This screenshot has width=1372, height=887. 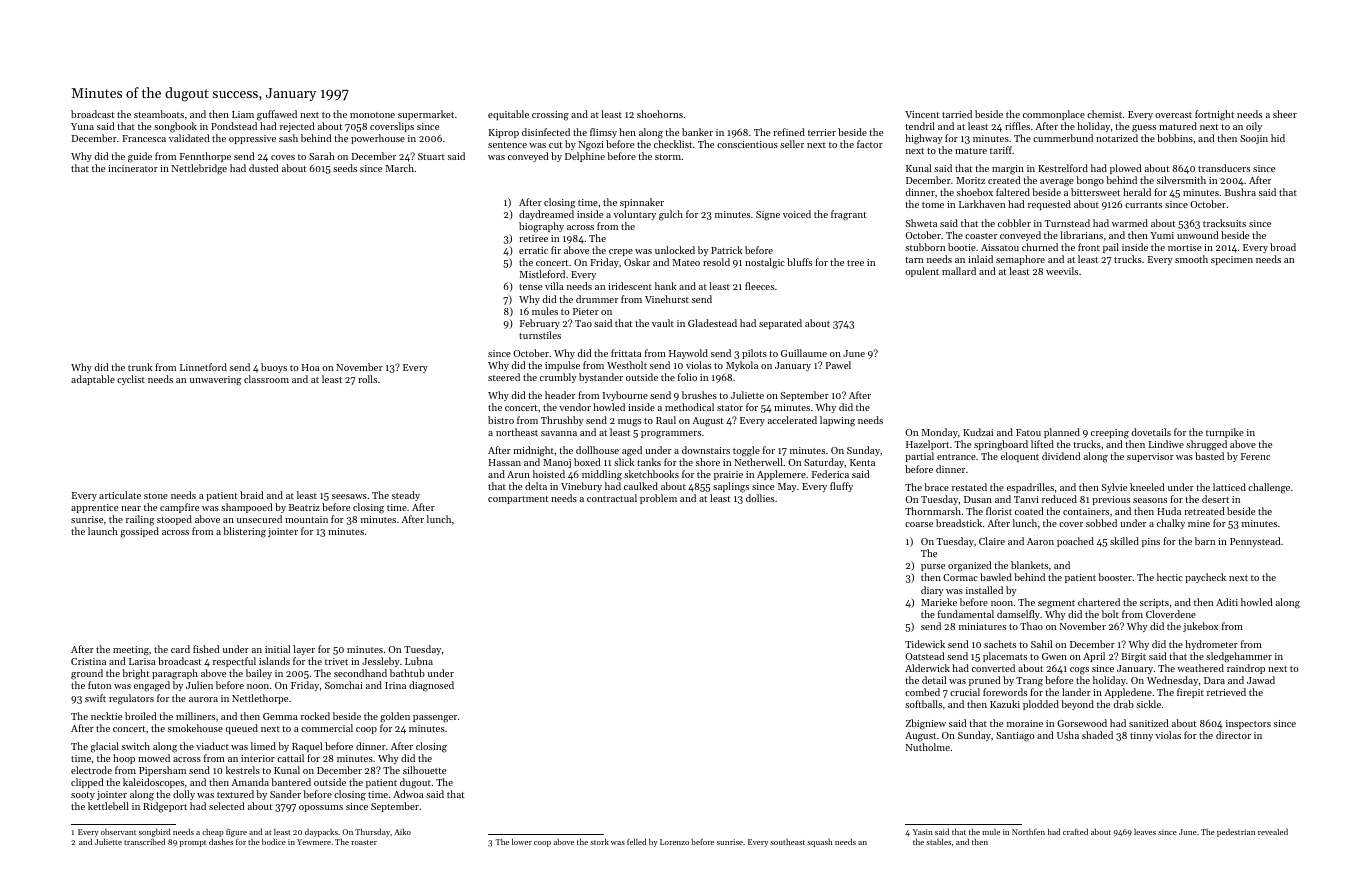 I want to click on retrieved, so click(x=1226, y=692).
